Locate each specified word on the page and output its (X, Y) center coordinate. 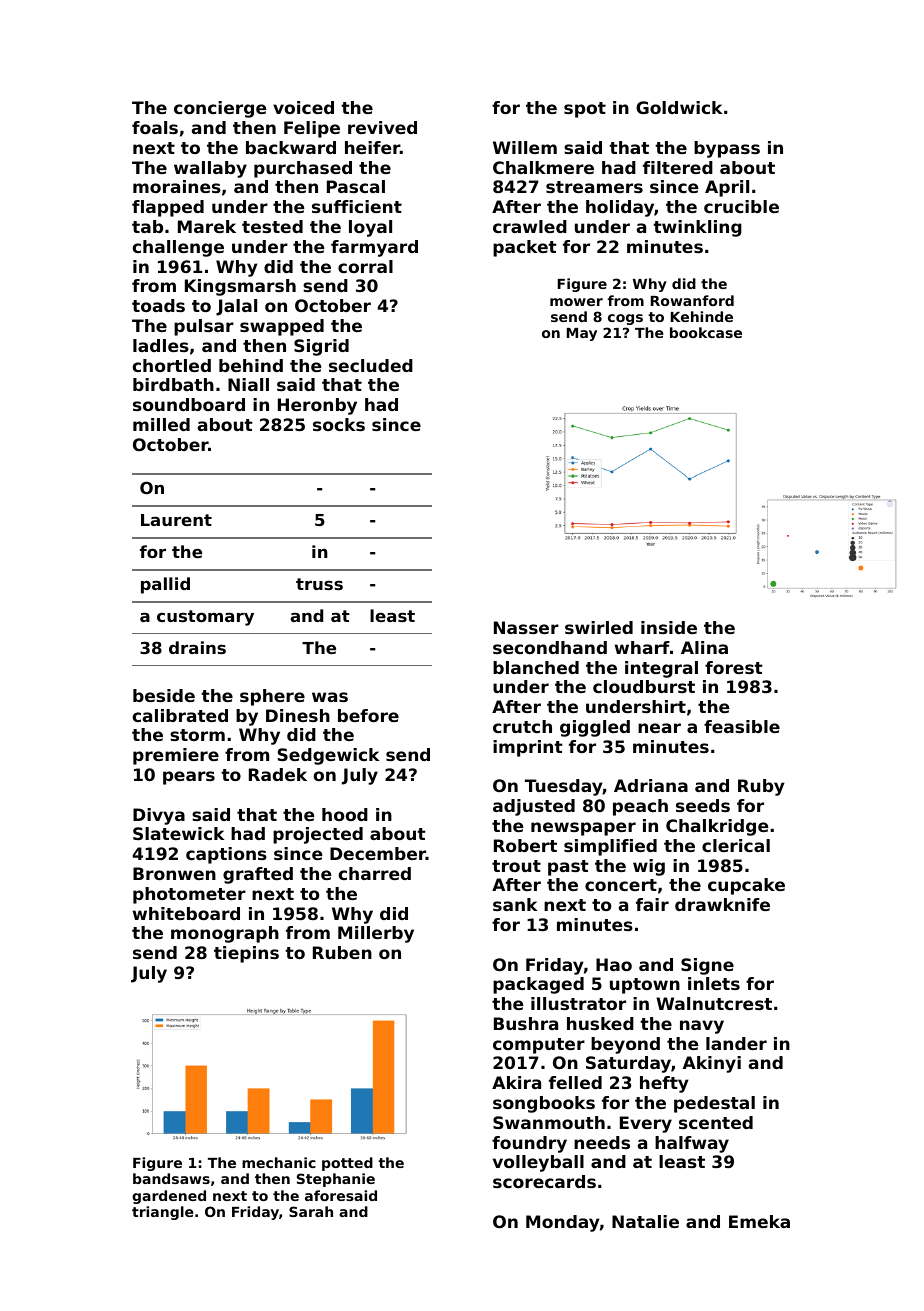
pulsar (204, 327)
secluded (371, 365)
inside (669, 627)
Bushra (526, 1023)
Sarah (311, 1211)
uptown (645, 986)
